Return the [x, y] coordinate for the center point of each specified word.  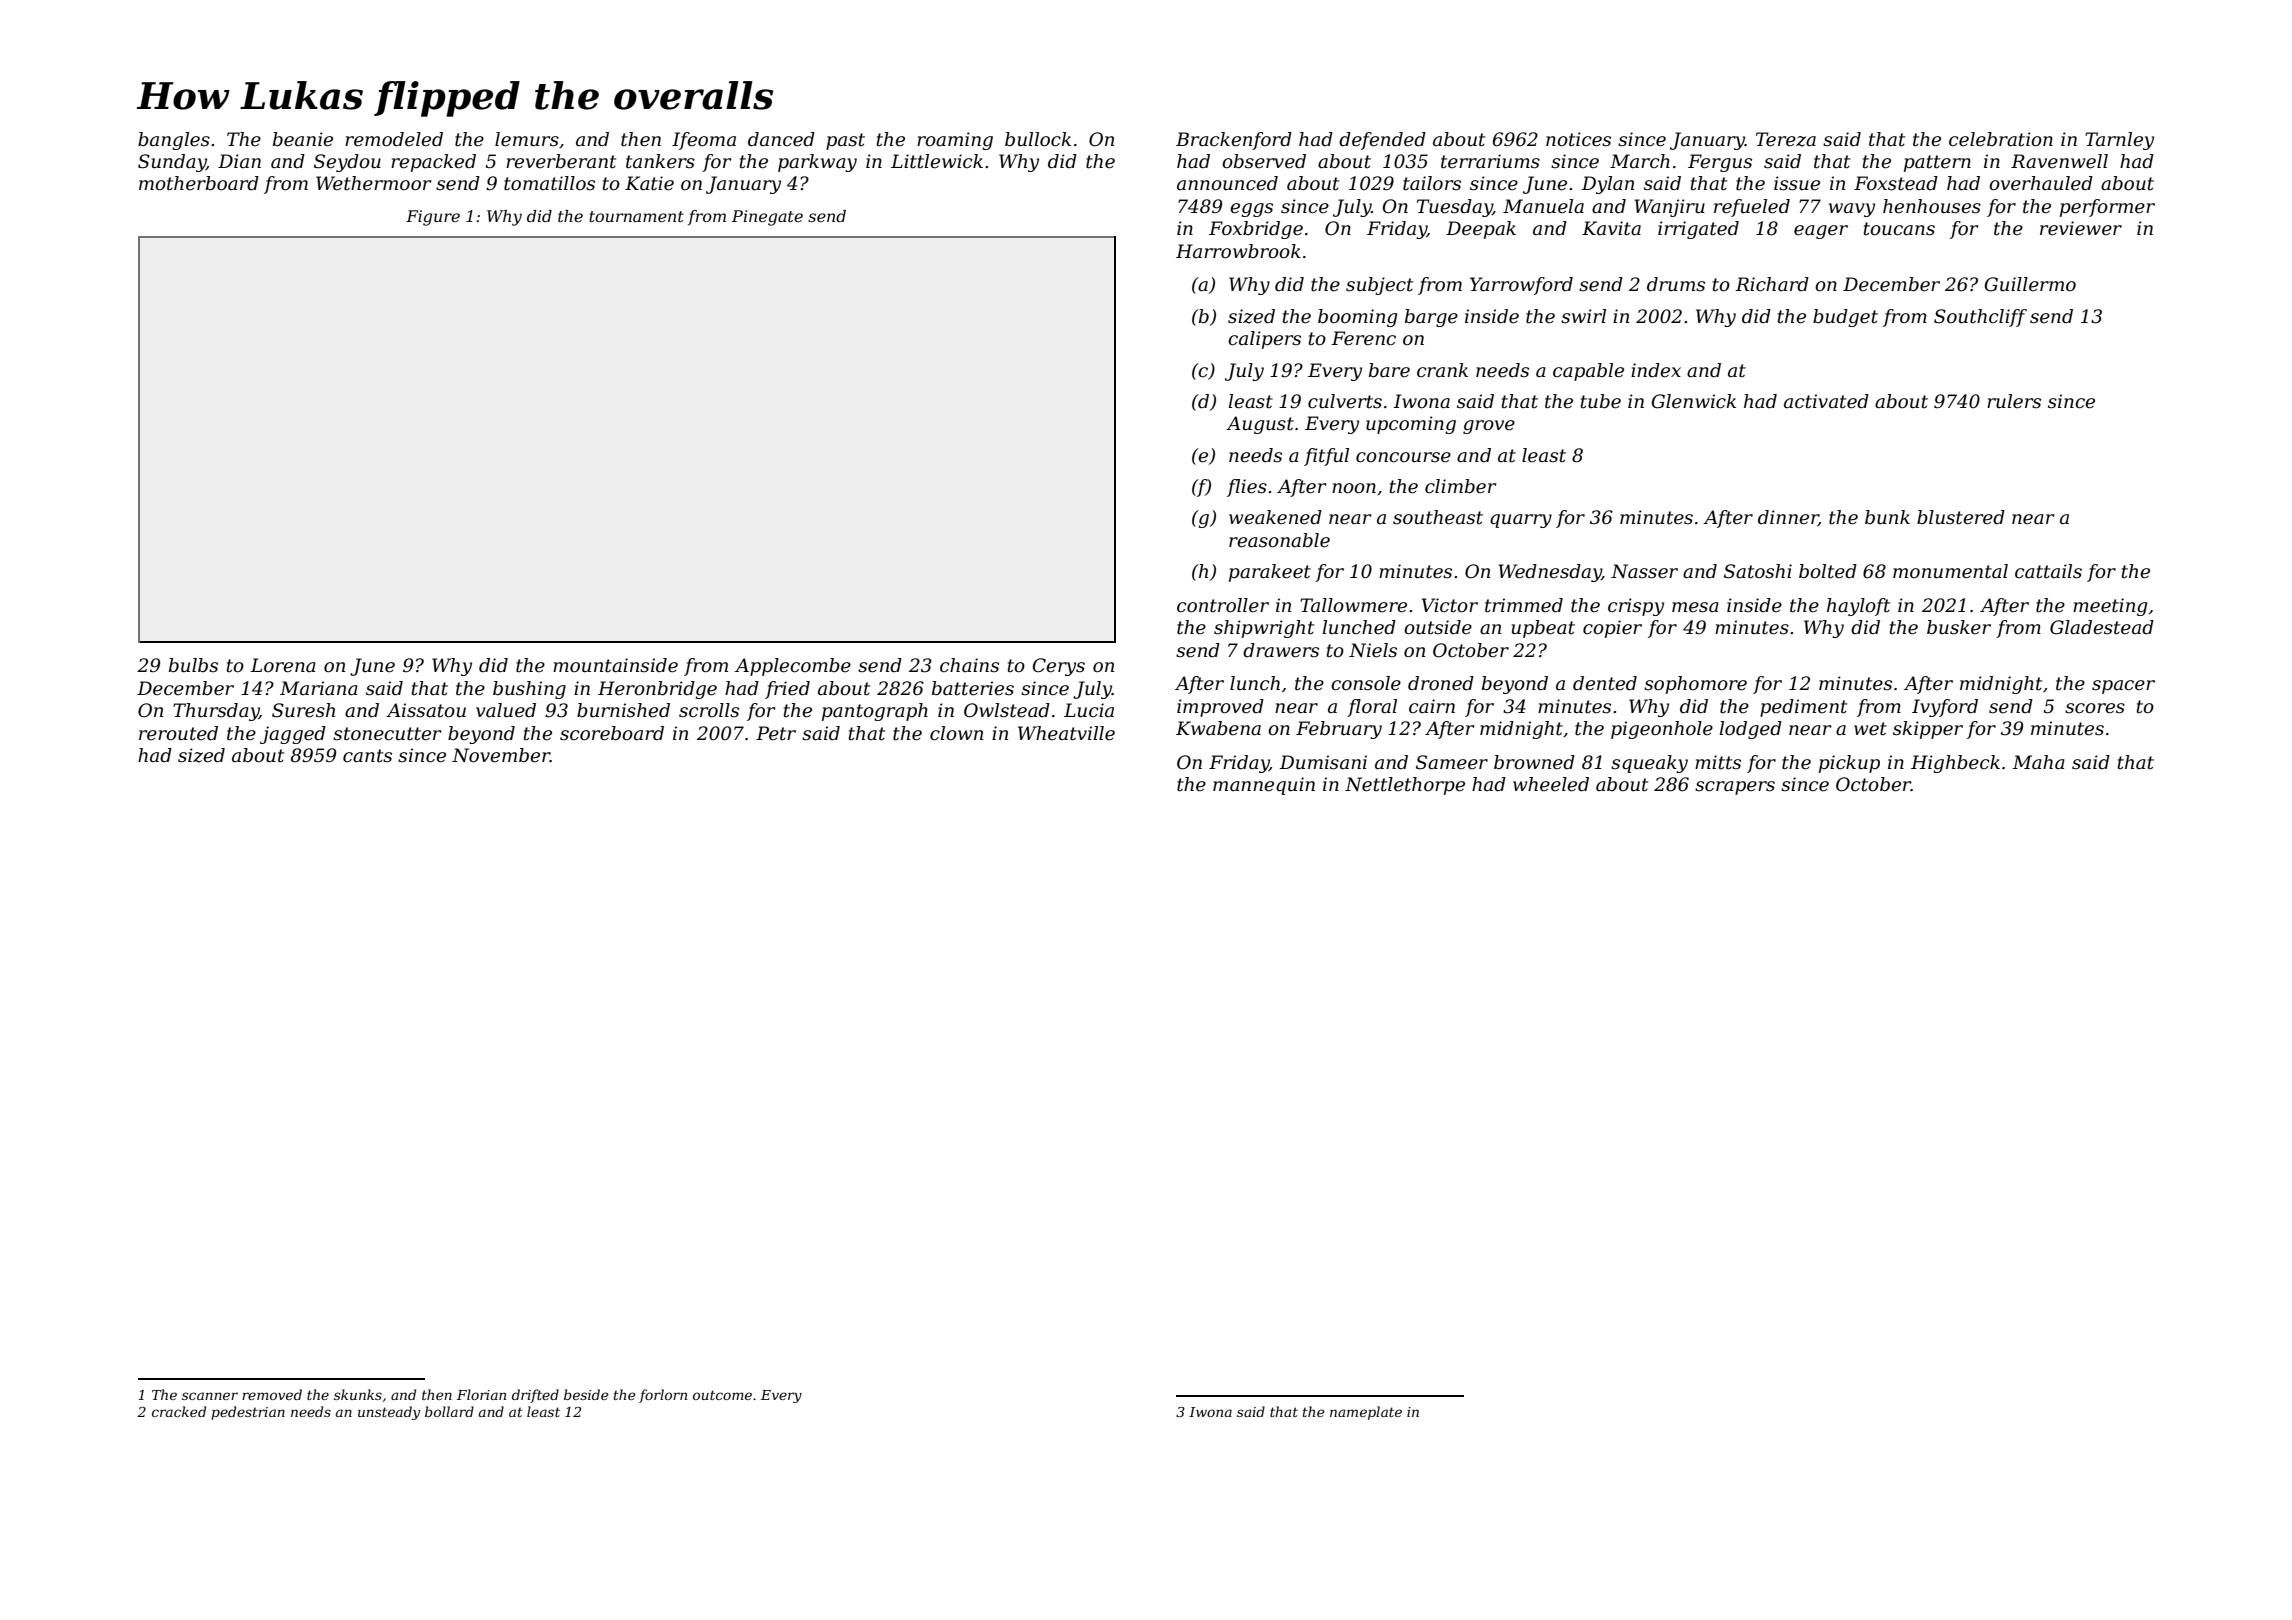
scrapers [1735, 788]
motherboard [199, 183]
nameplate [1366, 1413]
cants [367, 756]
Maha [2038, 762]
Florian [481, 1394]
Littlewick [937, 161]
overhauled [2041, 183]
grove [1489, 427]
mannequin [1264, 786]
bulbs [193, 665]
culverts [1345, 401]
